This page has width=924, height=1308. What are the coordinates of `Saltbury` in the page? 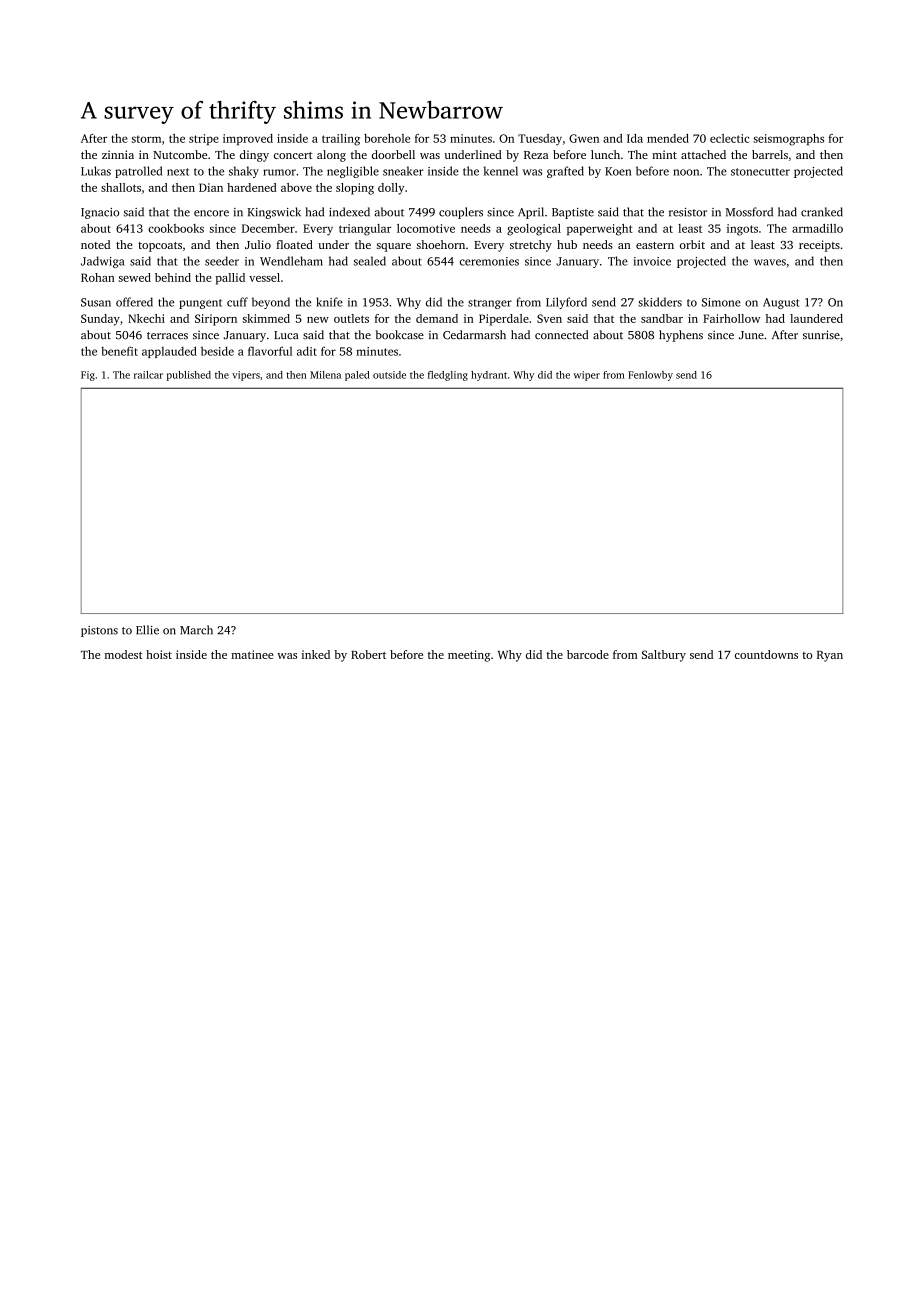 It's located at (664, 656).
